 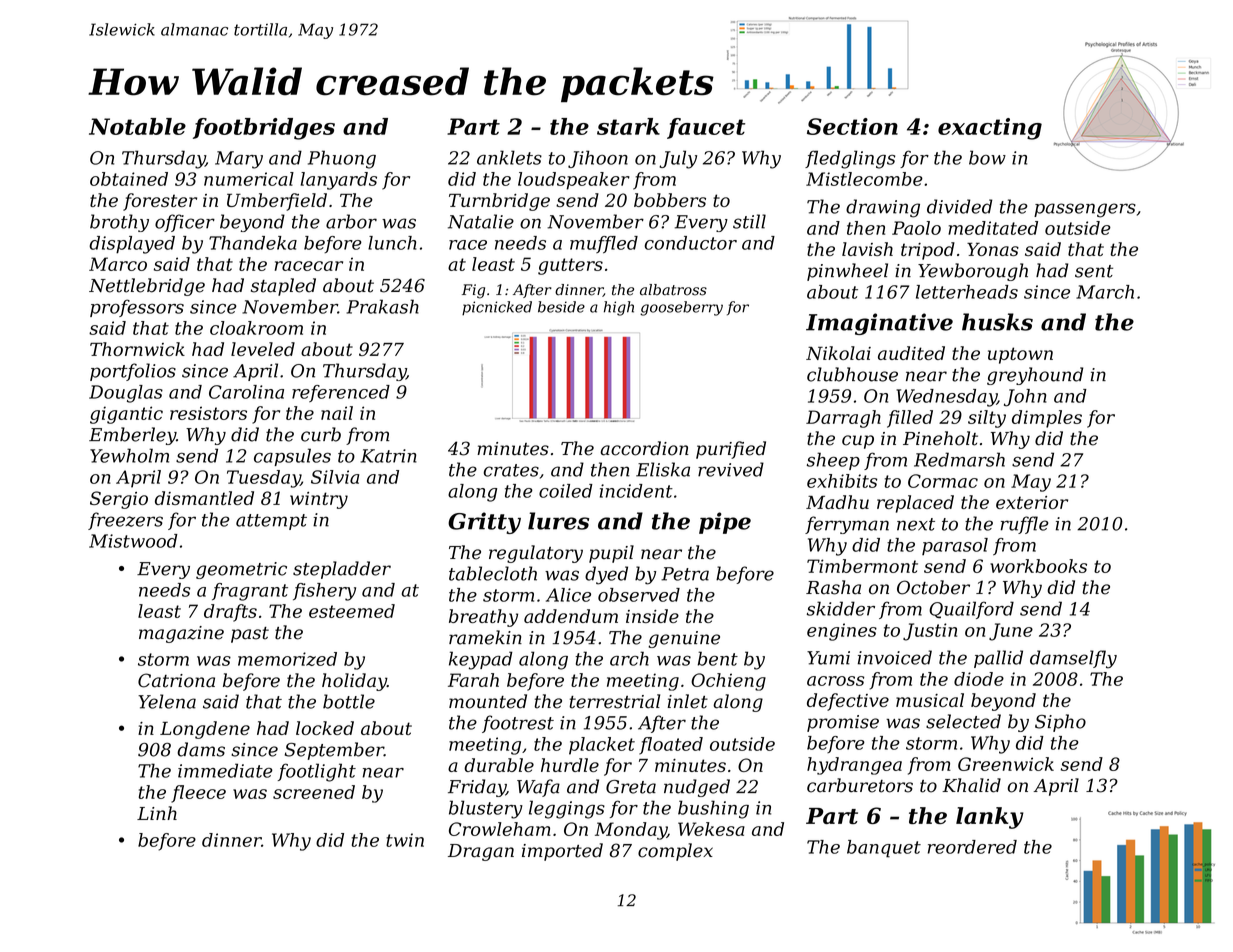 What do you see at coordinates (405, 840) in the screenshot?
I see `twin` at bounding box center [405, 840].
